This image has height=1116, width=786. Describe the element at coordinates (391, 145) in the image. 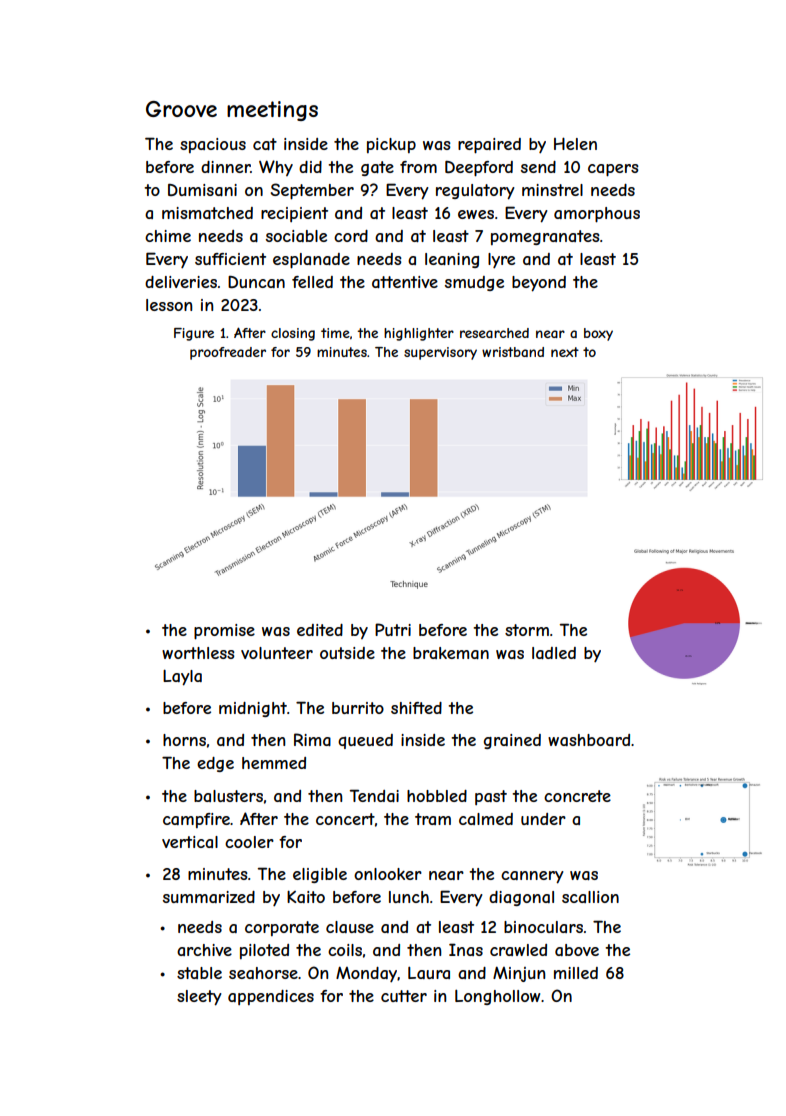

I see `pickup` at that location.
